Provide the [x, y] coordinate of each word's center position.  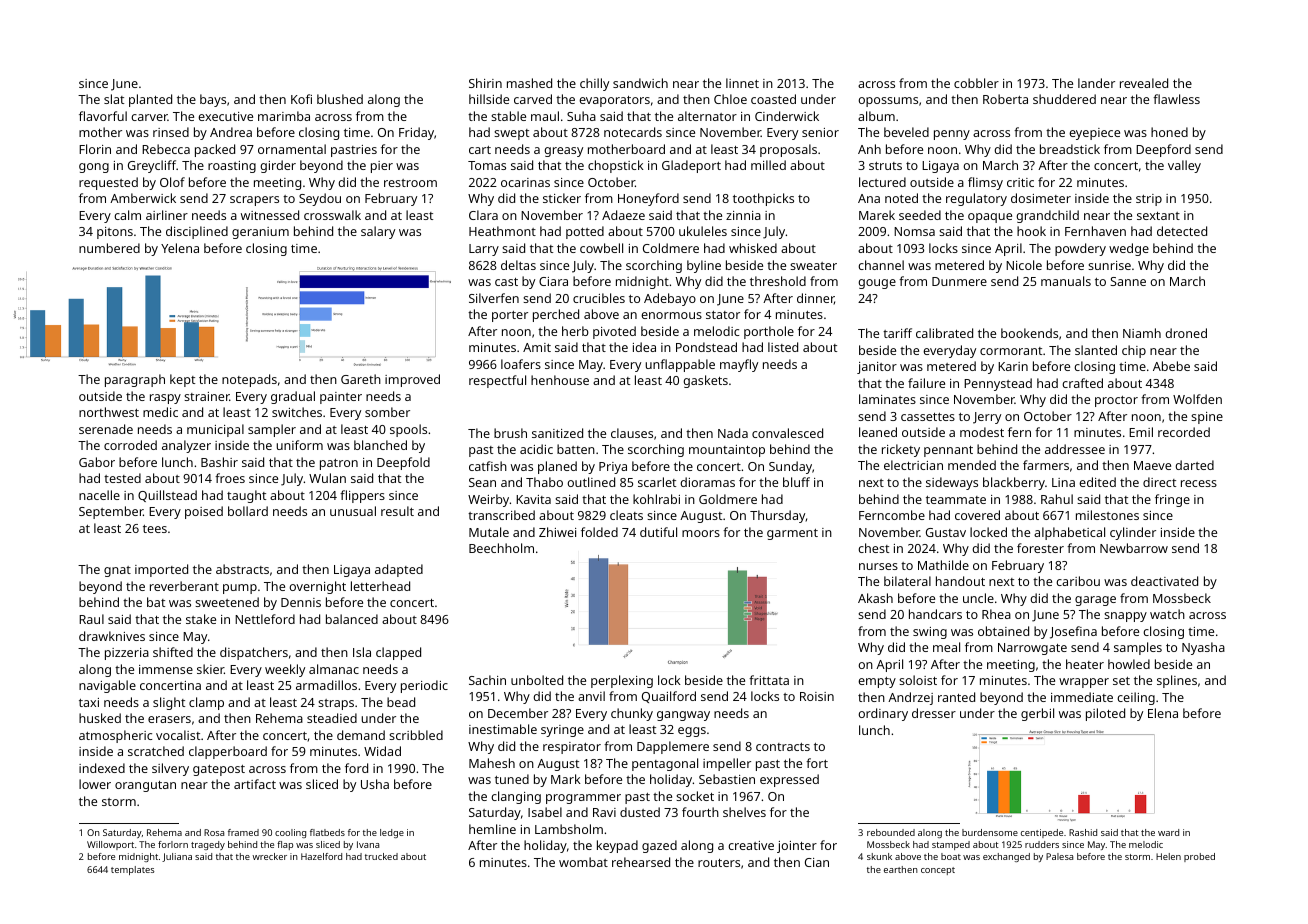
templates [132, 870]
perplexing [622, 681]
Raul [91, 619]
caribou [1078, 581]
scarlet [657, 482]
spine [1207, 418]
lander [1096, 83]
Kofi [301, 99]
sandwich [640, 83]
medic [160, 412]
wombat [583, 862]
